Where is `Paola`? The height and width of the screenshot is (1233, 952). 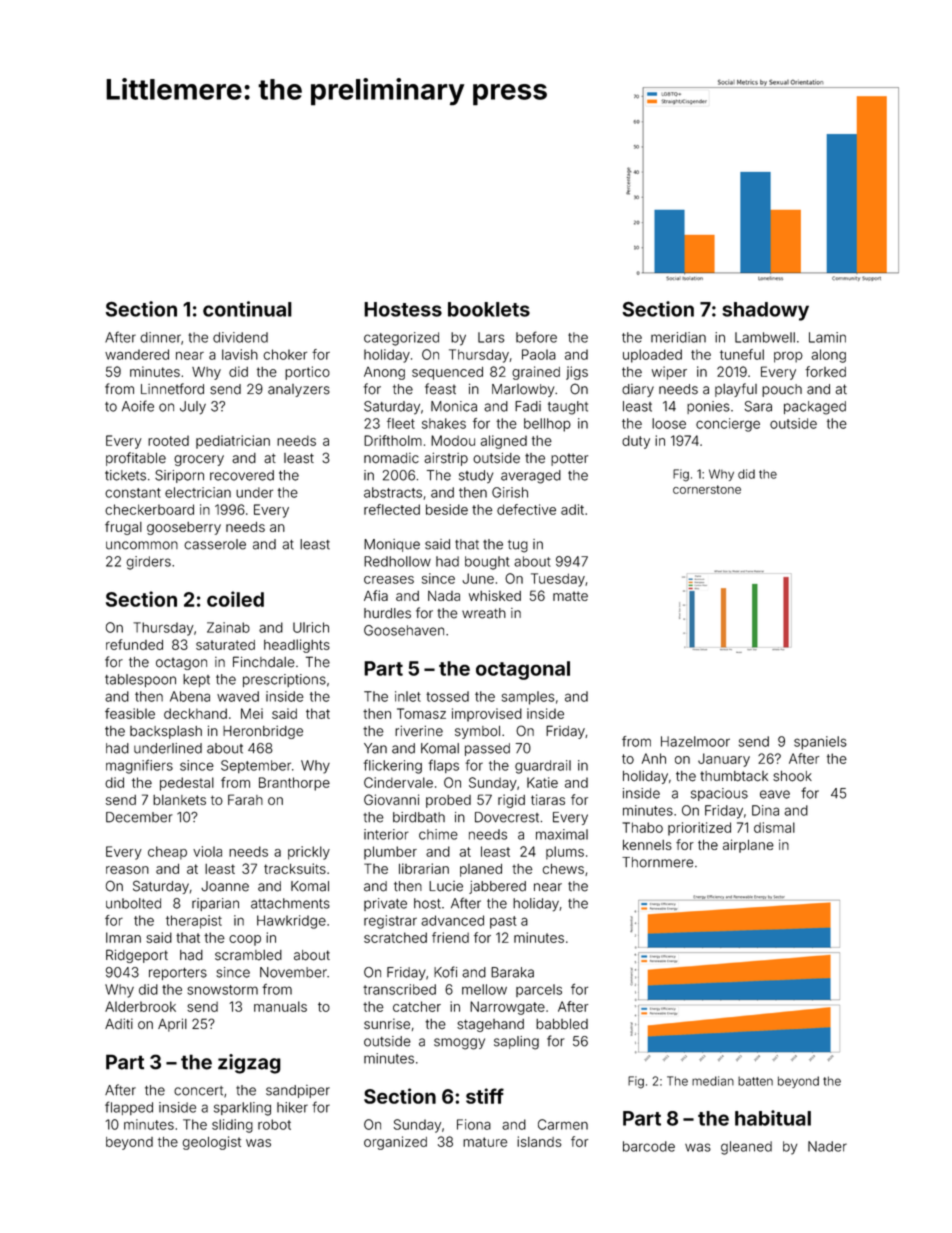
Paola is located at coordinates (539, 354).
